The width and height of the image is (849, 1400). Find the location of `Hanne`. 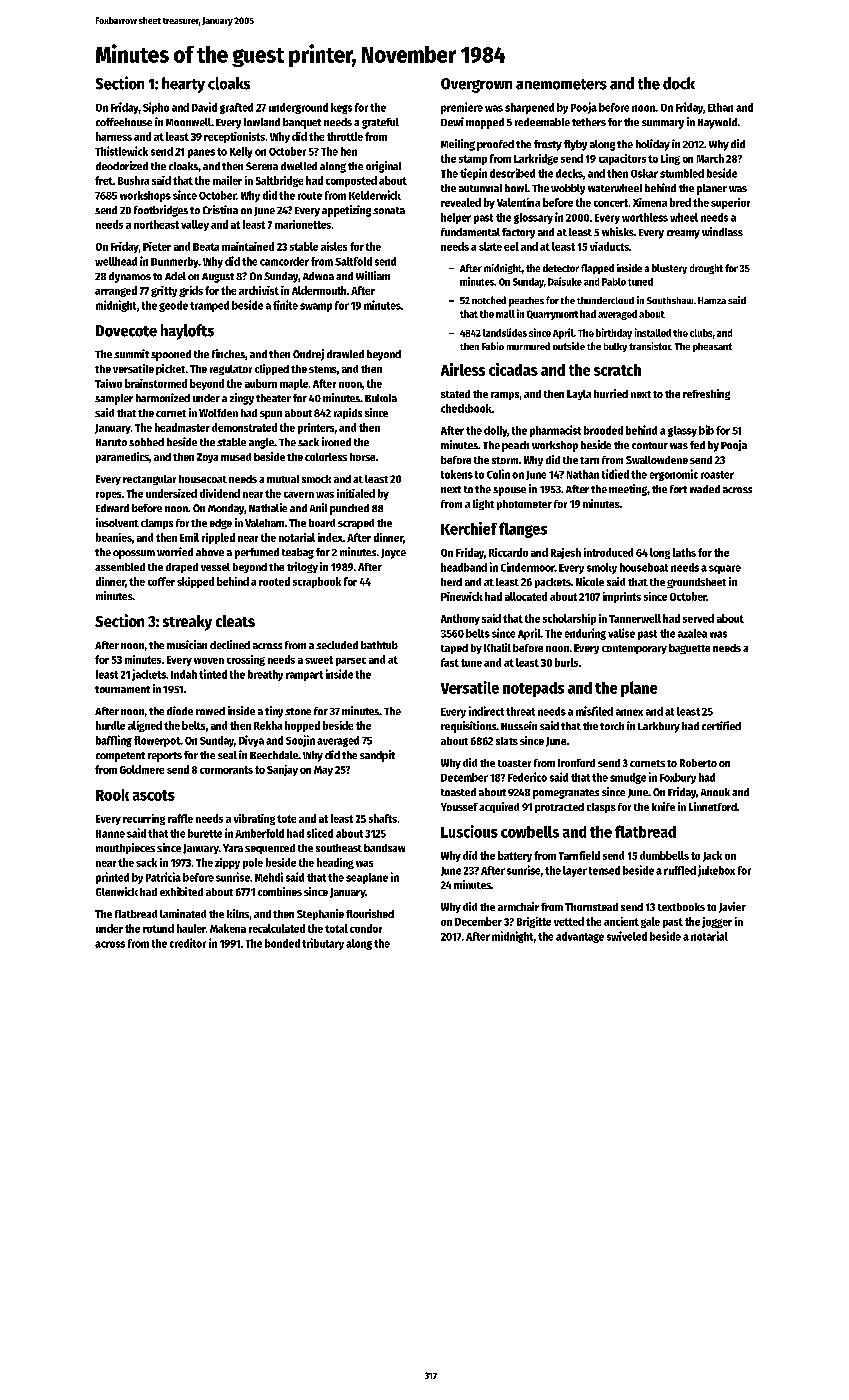

Hanne is located at coordinates (110, 834).
